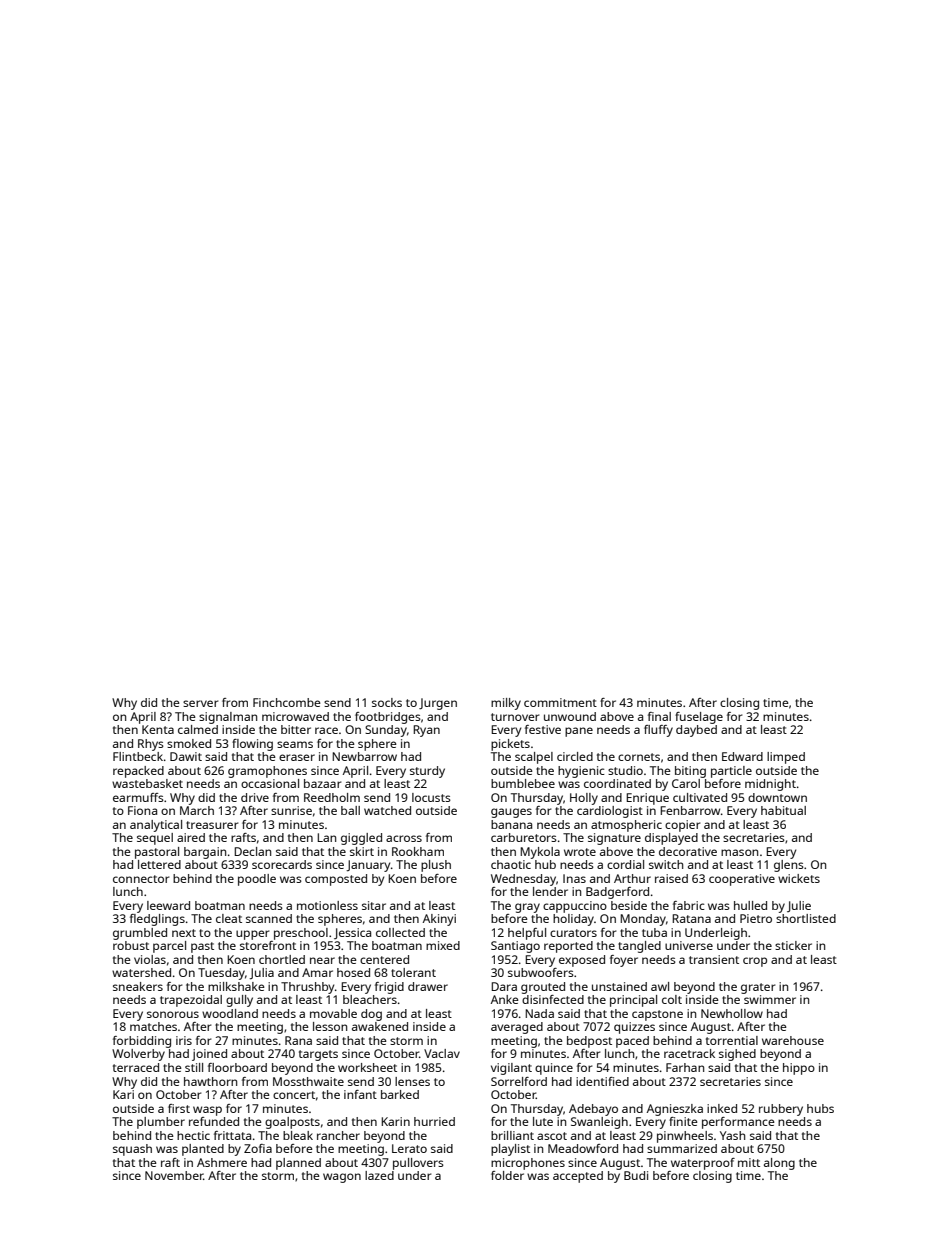  Describe the element at coordinates (510, 745) in the screenshot. I see `pickets` at that location.
